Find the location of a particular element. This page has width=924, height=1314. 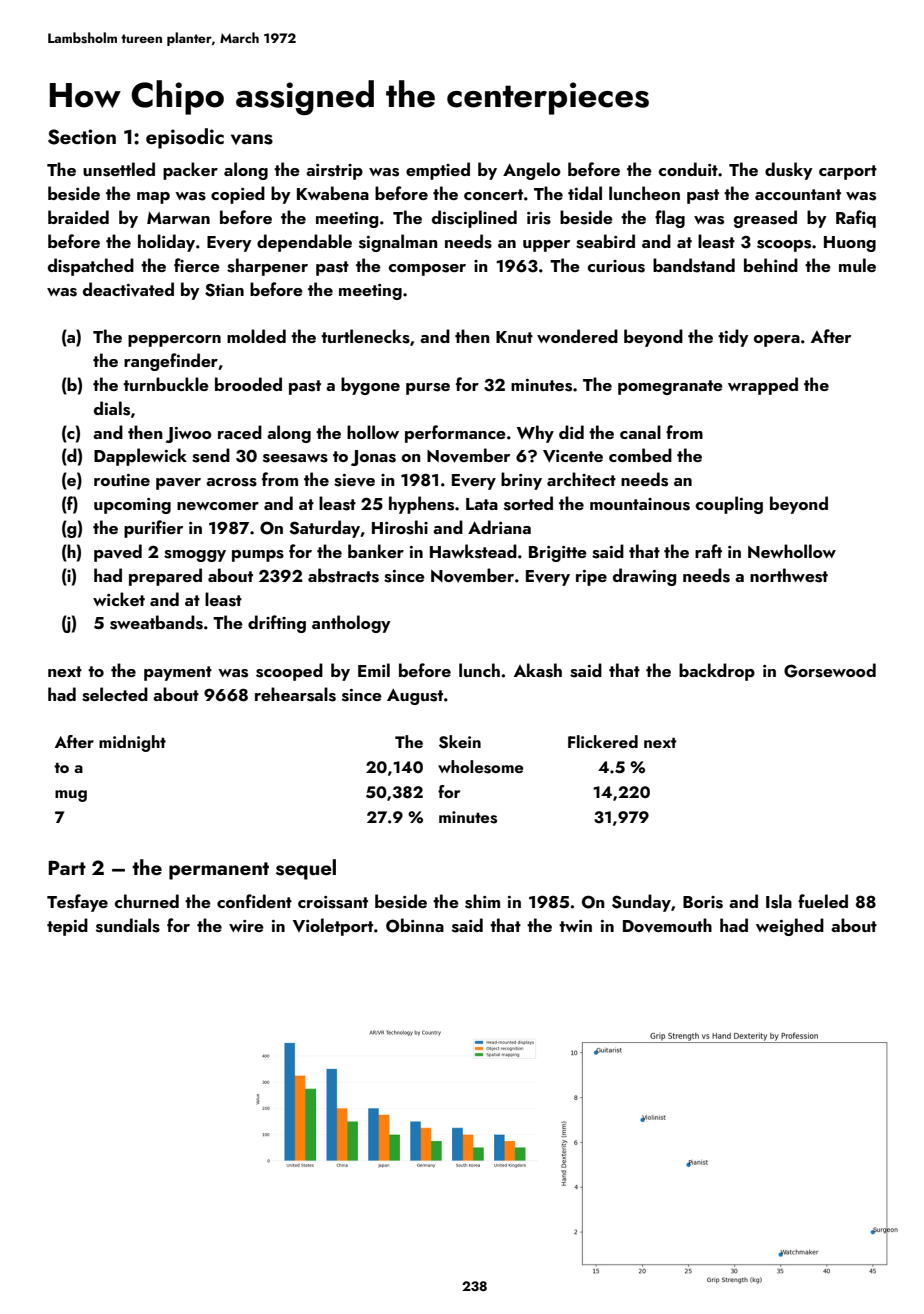

wire is located at coordinates (246, 926).
